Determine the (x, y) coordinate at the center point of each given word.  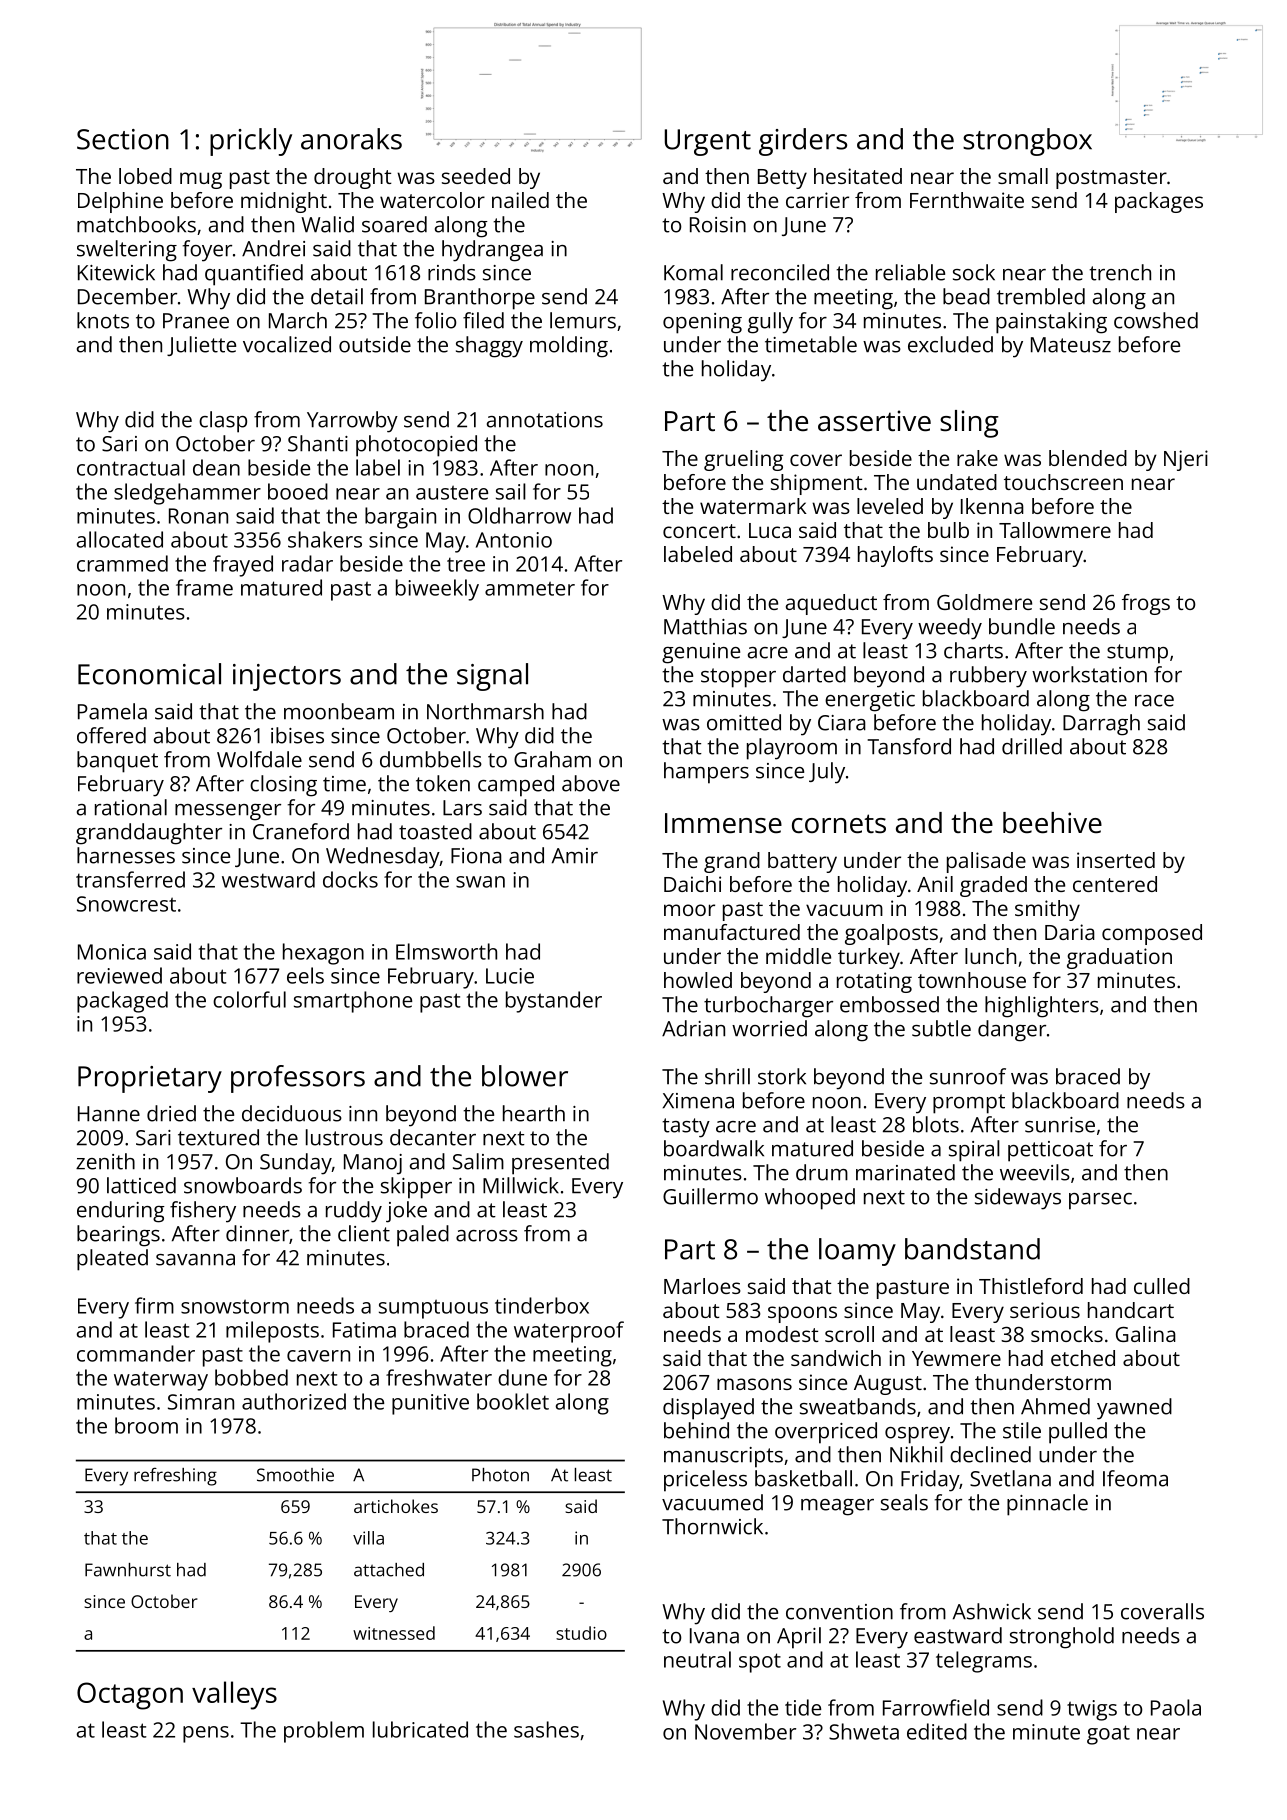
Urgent (708, 142)
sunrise (1060, 1125)
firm (154, 1305)
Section (123, 139)
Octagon (130, 1696)
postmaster (1111, 179)
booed (298, 491)
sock (974, 272)
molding (569, 347)
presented (560, 1164)
